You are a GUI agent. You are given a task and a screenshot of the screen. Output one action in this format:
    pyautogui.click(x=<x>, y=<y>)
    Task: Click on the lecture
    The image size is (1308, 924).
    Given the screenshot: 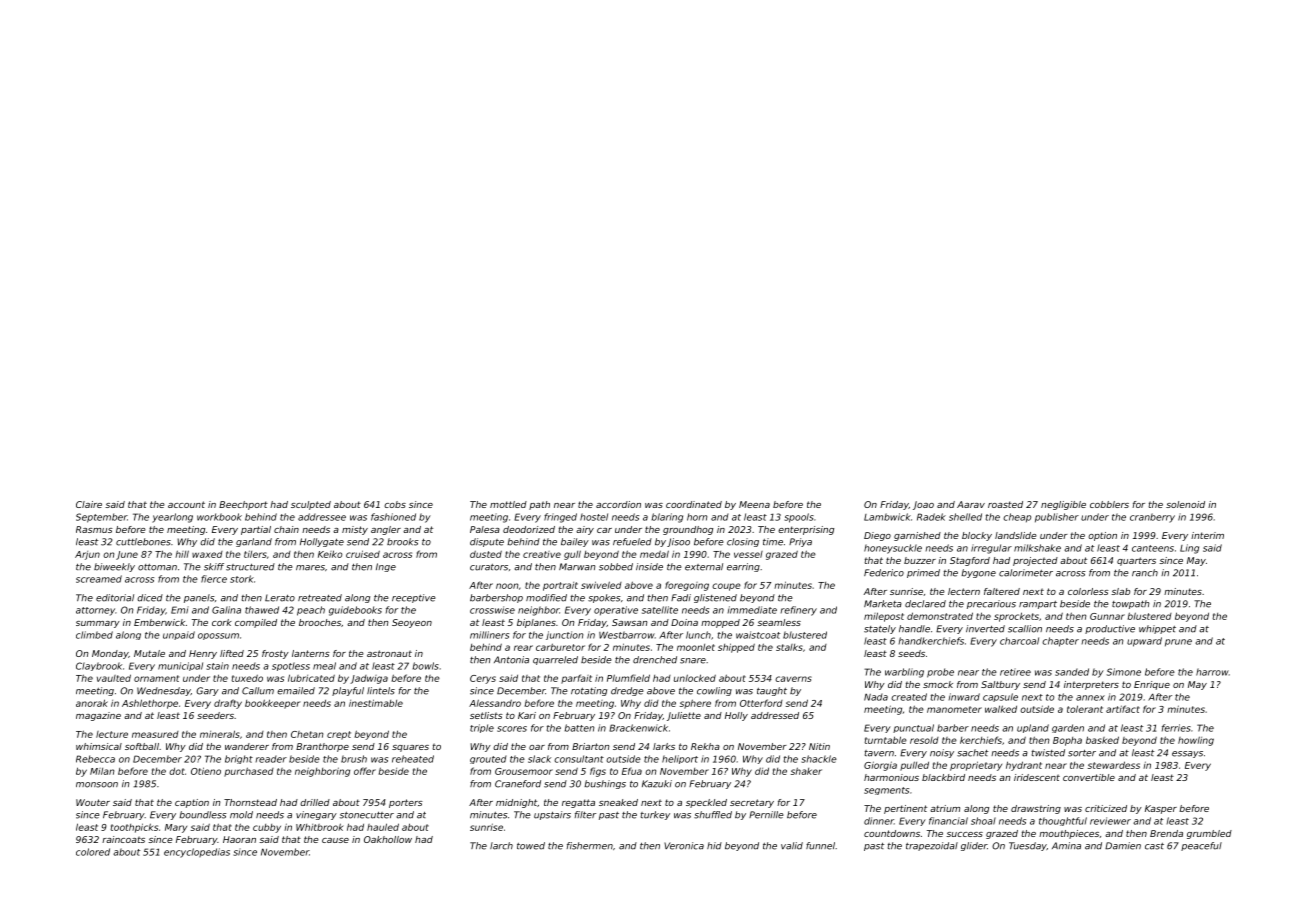 What is the action you would take?
    pyautogui.click(x=112, y=734)
